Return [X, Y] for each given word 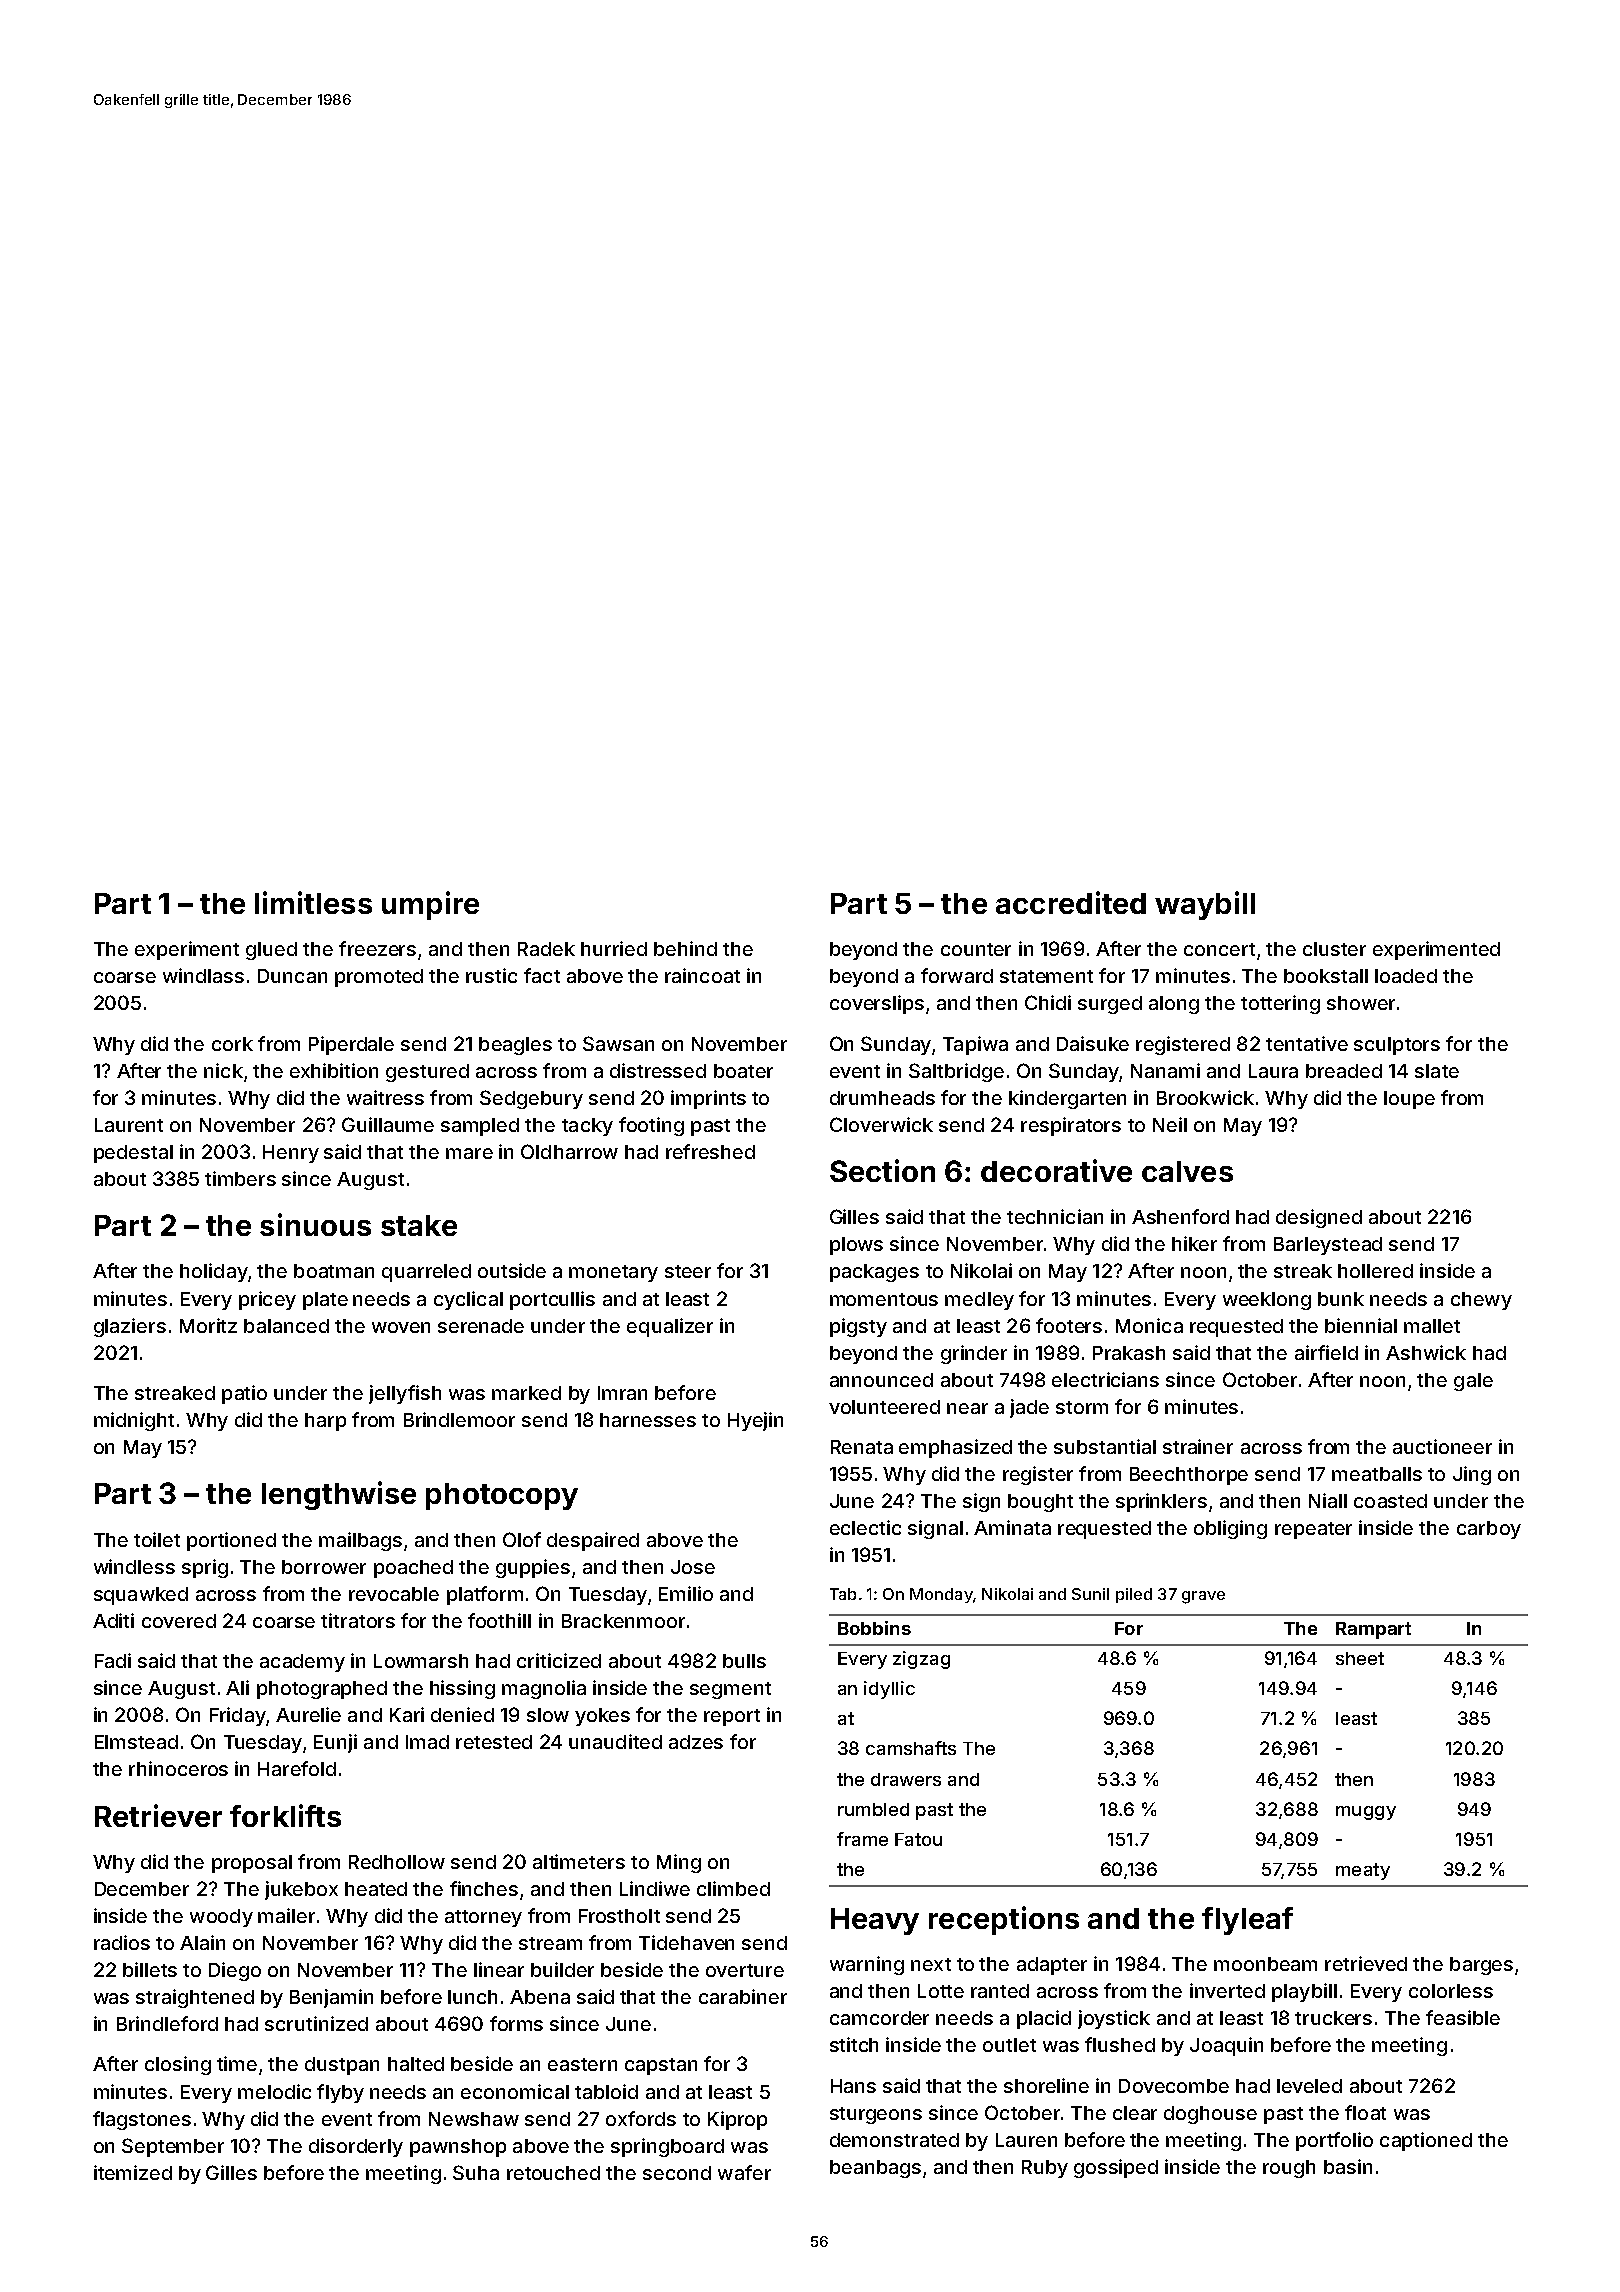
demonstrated [894, 2140]
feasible [1463, 2017]
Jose [693, 1567]
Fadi [113, 1660]
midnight [134, 1421]
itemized [133, 2172]
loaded [1406, 976]
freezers [377, 948]
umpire [430, 905]
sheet [1360, 1658]
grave [1203, 1597]
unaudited [615, 1741]
